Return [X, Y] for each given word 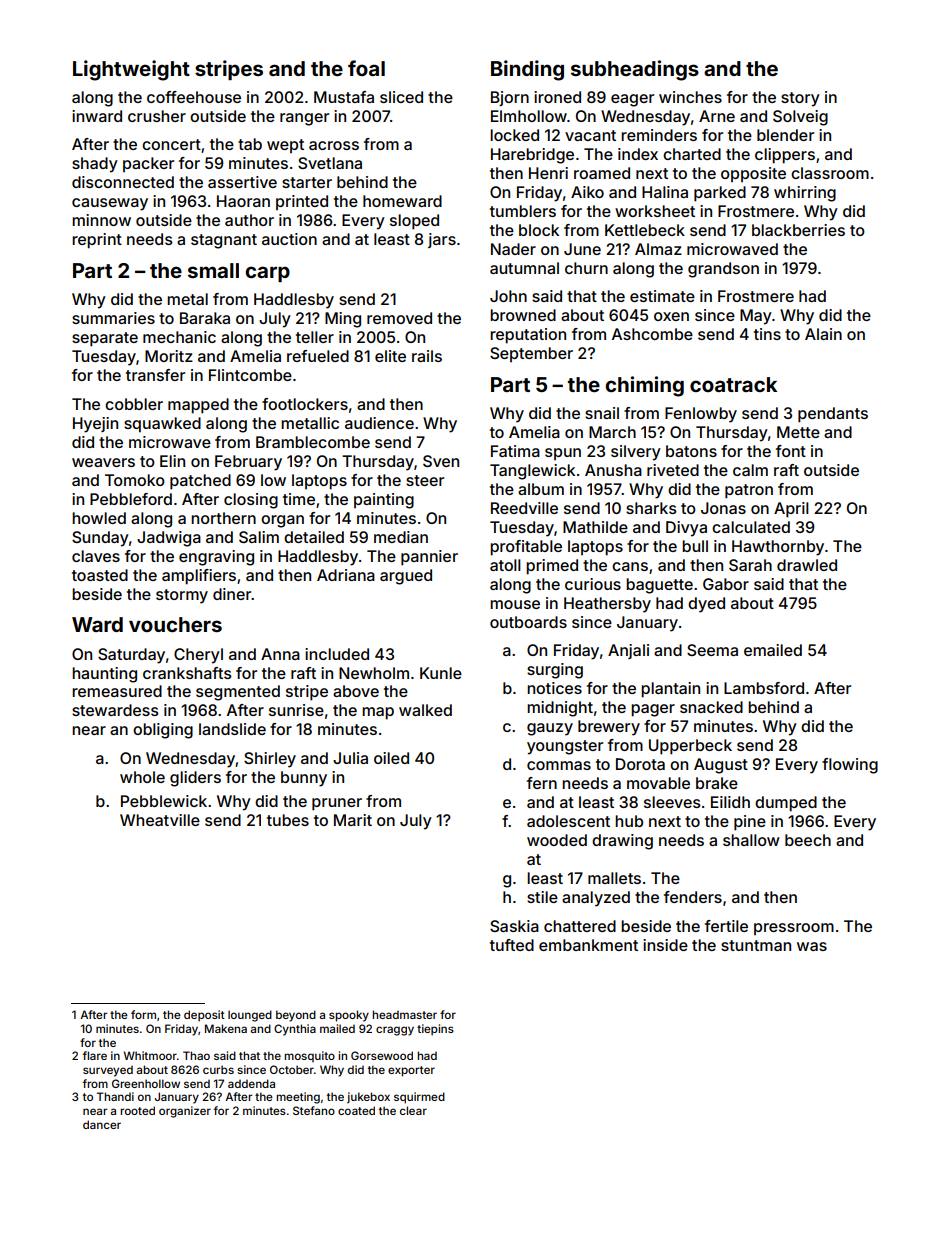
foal [366, 68]
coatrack [733, 384]
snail [602, 413]
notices [554, 688]
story [800, 99]
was [812, 946]
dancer [102, 1124]
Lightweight [131, 70]
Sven [441, 461]
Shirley [270, 760]
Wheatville [160, 820]
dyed [706, 605]
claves [96, 556]
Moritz [169, 356]
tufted [512, 945]
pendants [833, 415]
